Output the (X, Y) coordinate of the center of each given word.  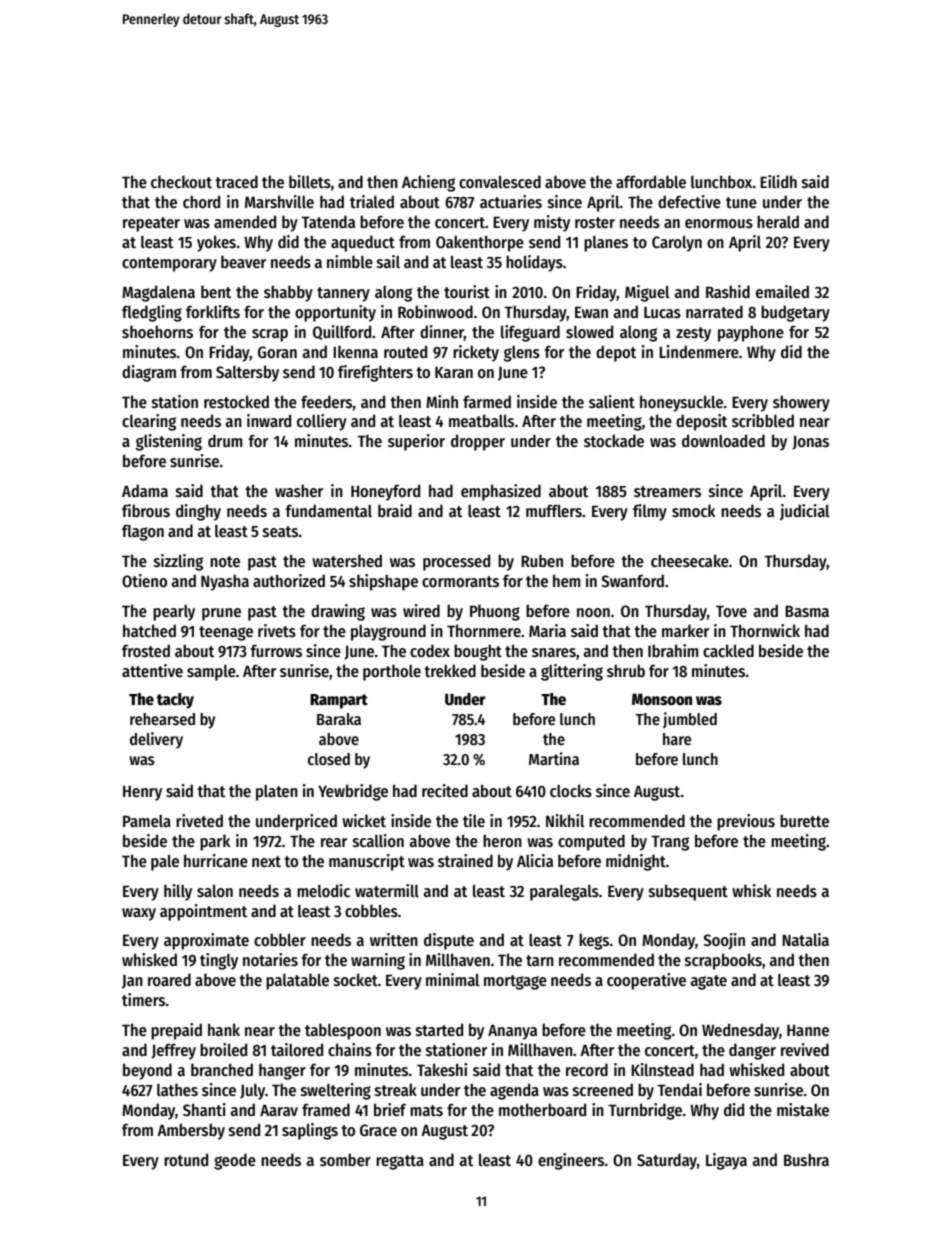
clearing (149, 422)
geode (235, 1161)
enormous (719, 223)
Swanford (632, 580)
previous (746, 822)
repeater (151, 224)
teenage (226, 633)
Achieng (428, 183)
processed (456, 562)
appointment (203, 912)
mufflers (554, 511)
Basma (807, 611)
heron (502, 840)
